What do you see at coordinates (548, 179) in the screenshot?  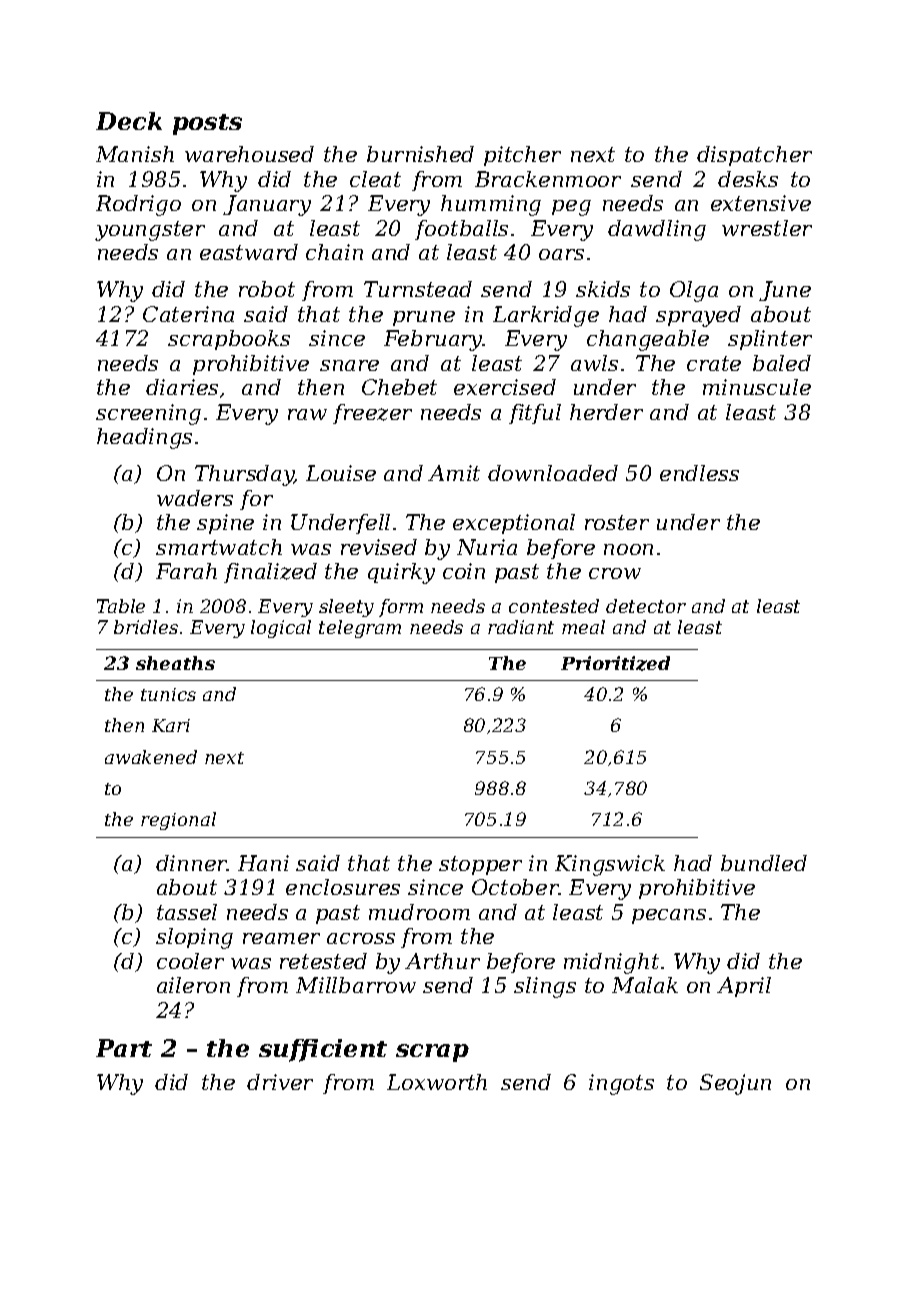 I see `Brackenmoor` at bounding box center [548, 179].
